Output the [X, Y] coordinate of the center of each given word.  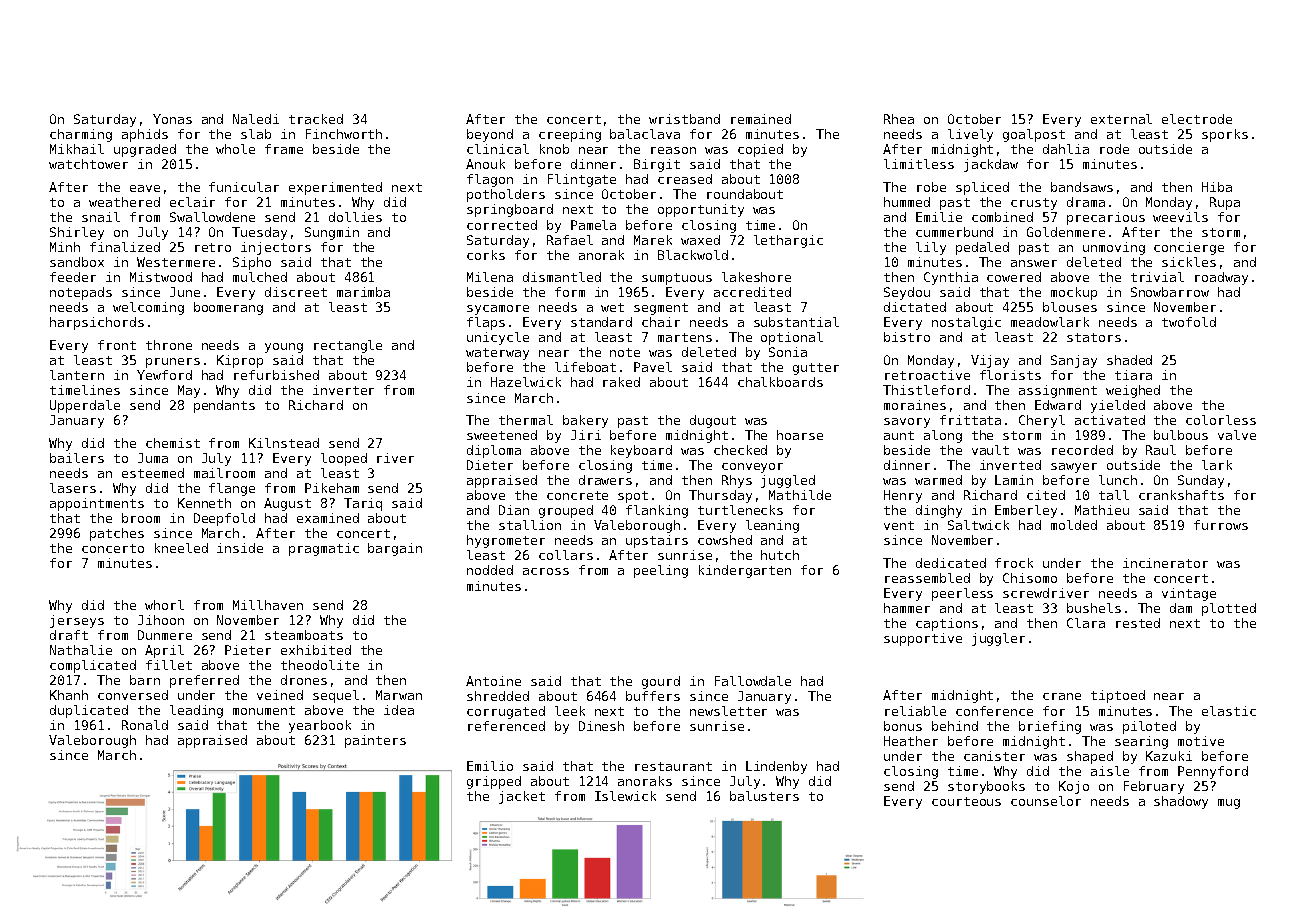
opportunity [701, 210]
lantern [77, 375]
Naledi [256, 119]
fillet [169, 665]
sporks [1225, 135]
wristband [684, 119]
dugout [713, 421]
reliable [915, 711]
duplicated [89, 711]
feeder [73, 277]
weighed [1133, 391]
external [1121, 119]
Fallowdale [753, 681]
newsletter [728, 711]
